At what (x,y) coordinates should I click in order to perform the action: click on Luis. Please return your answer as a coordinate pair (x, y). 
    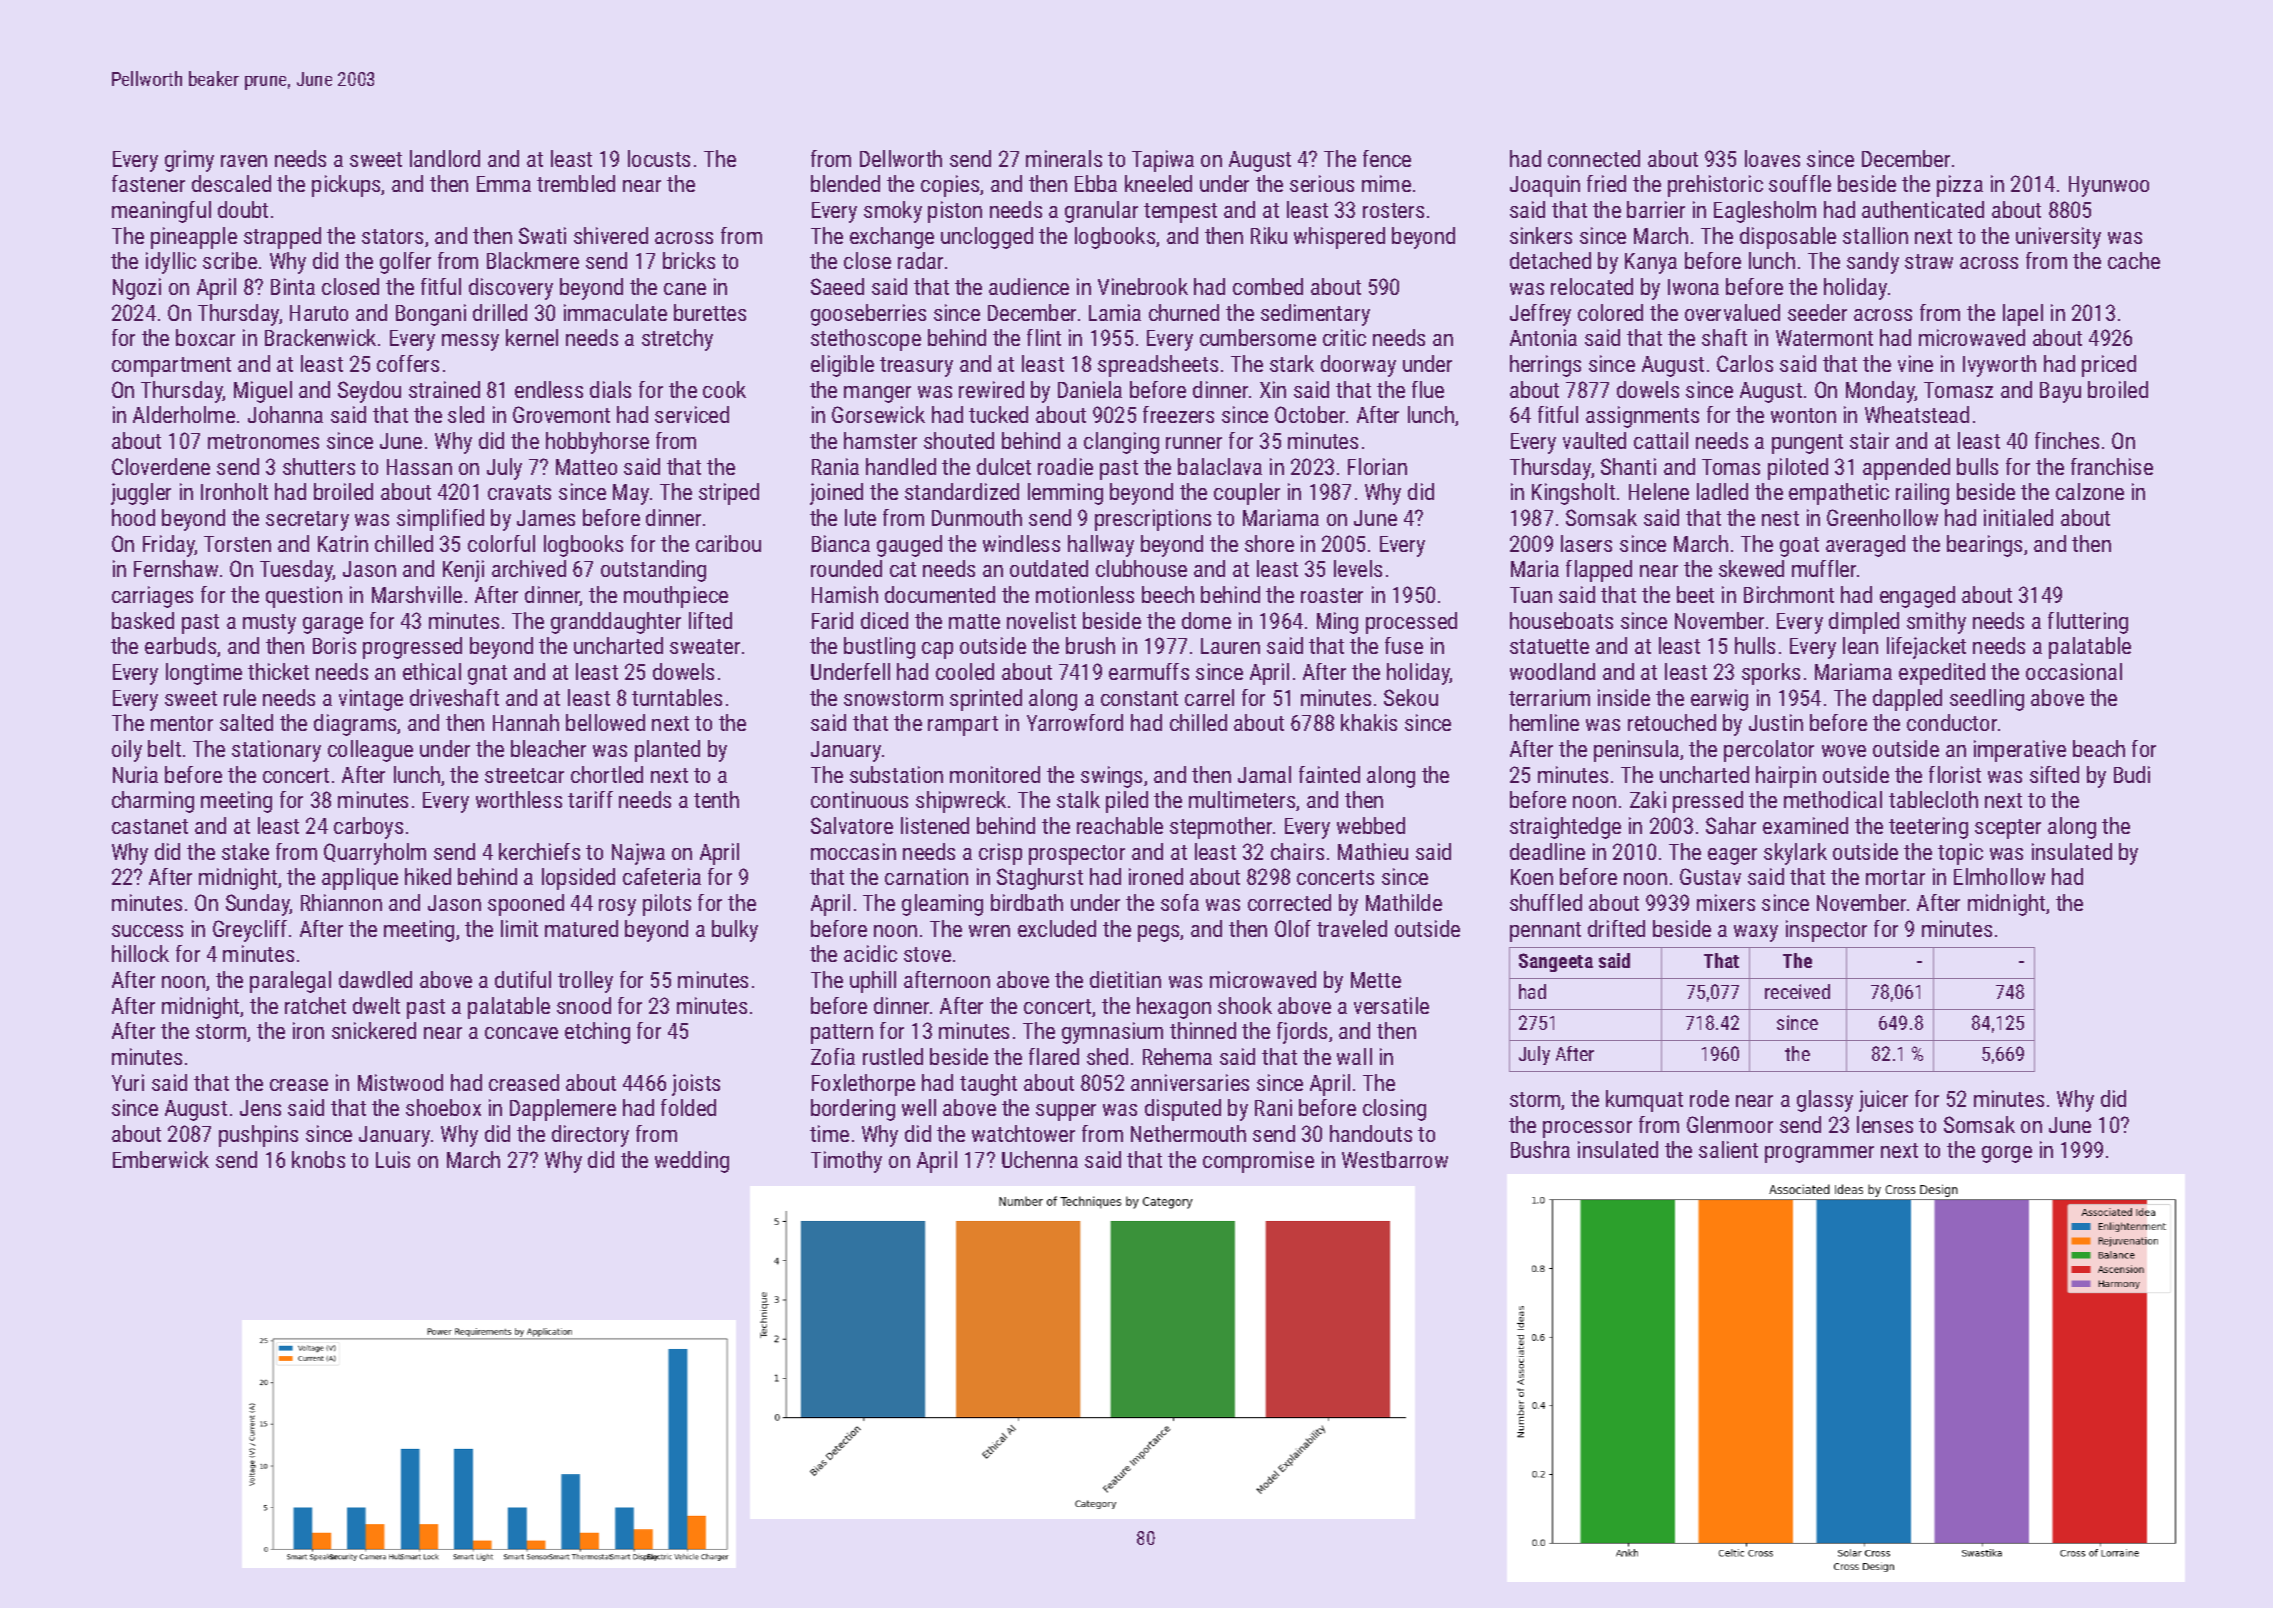
    Looking at the image, I should click on (393, 1159).
